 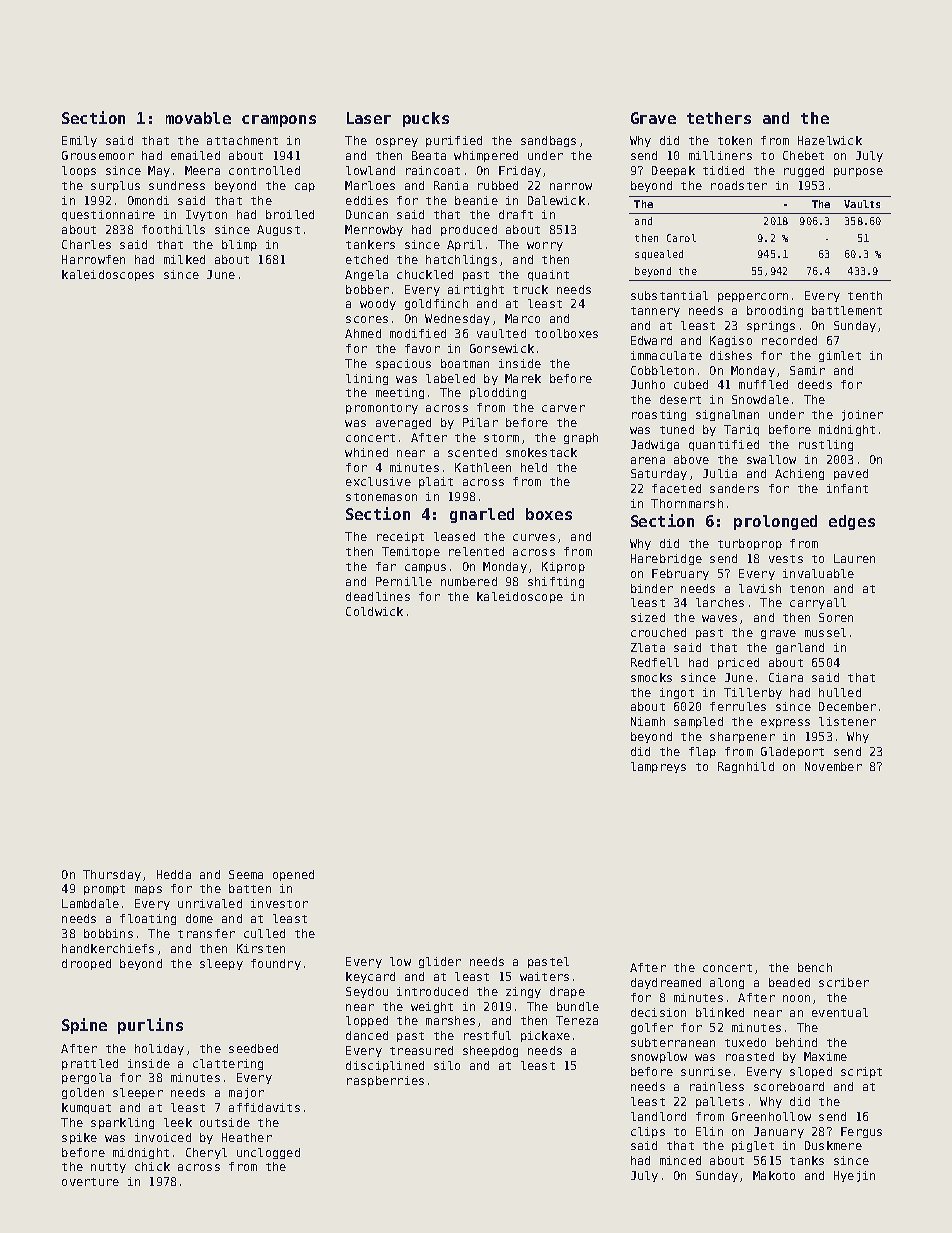 I want to click on lampreys, so click(x=658, y=767).
